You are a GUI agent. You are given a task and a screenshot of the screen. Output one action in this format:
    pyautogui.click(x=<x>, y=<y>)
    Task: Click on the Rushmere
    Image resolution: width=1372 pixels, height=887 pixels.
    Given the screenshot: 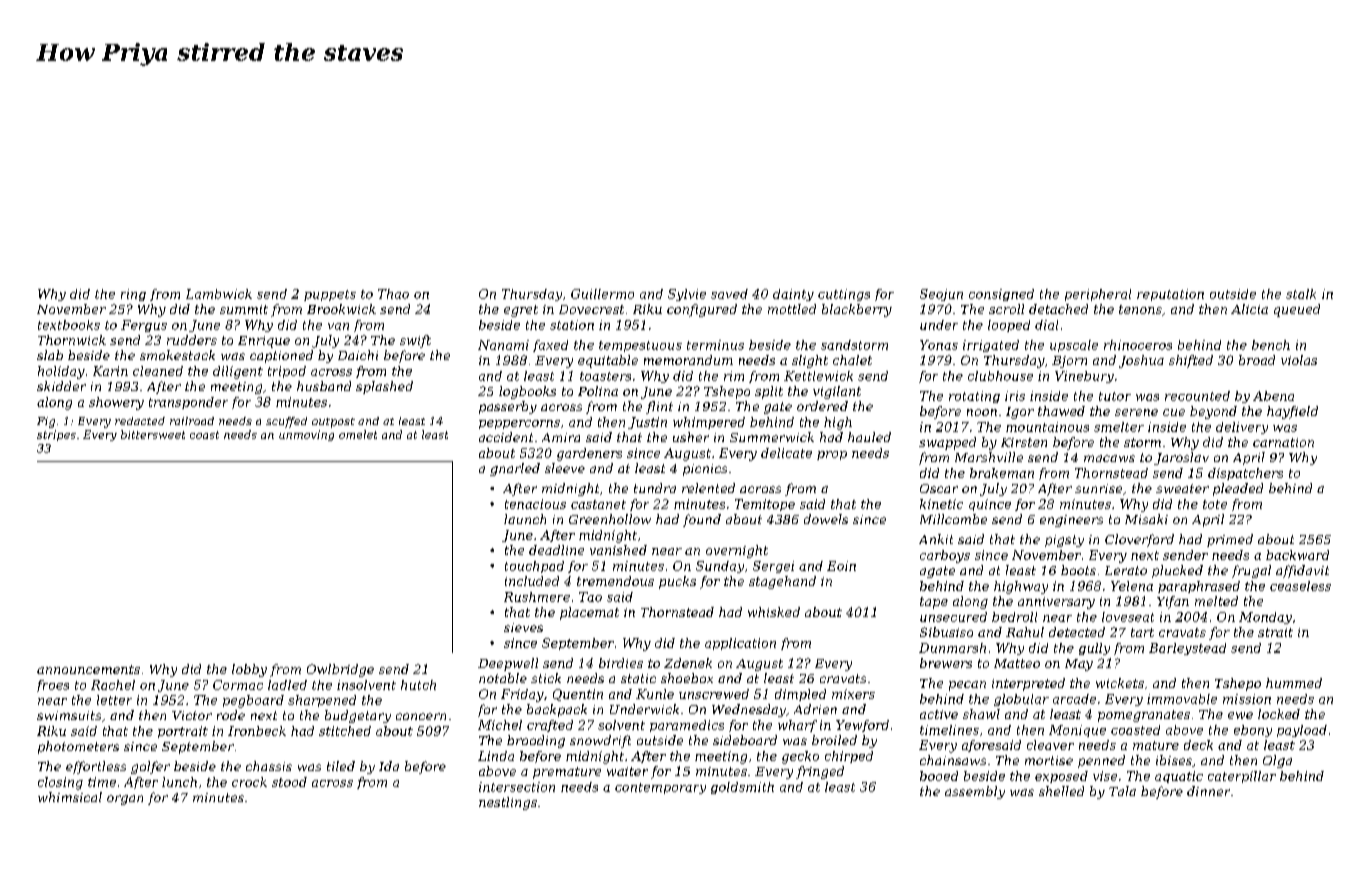 What is the action you would take?
    pyautogui.click(x=537, y=597)
